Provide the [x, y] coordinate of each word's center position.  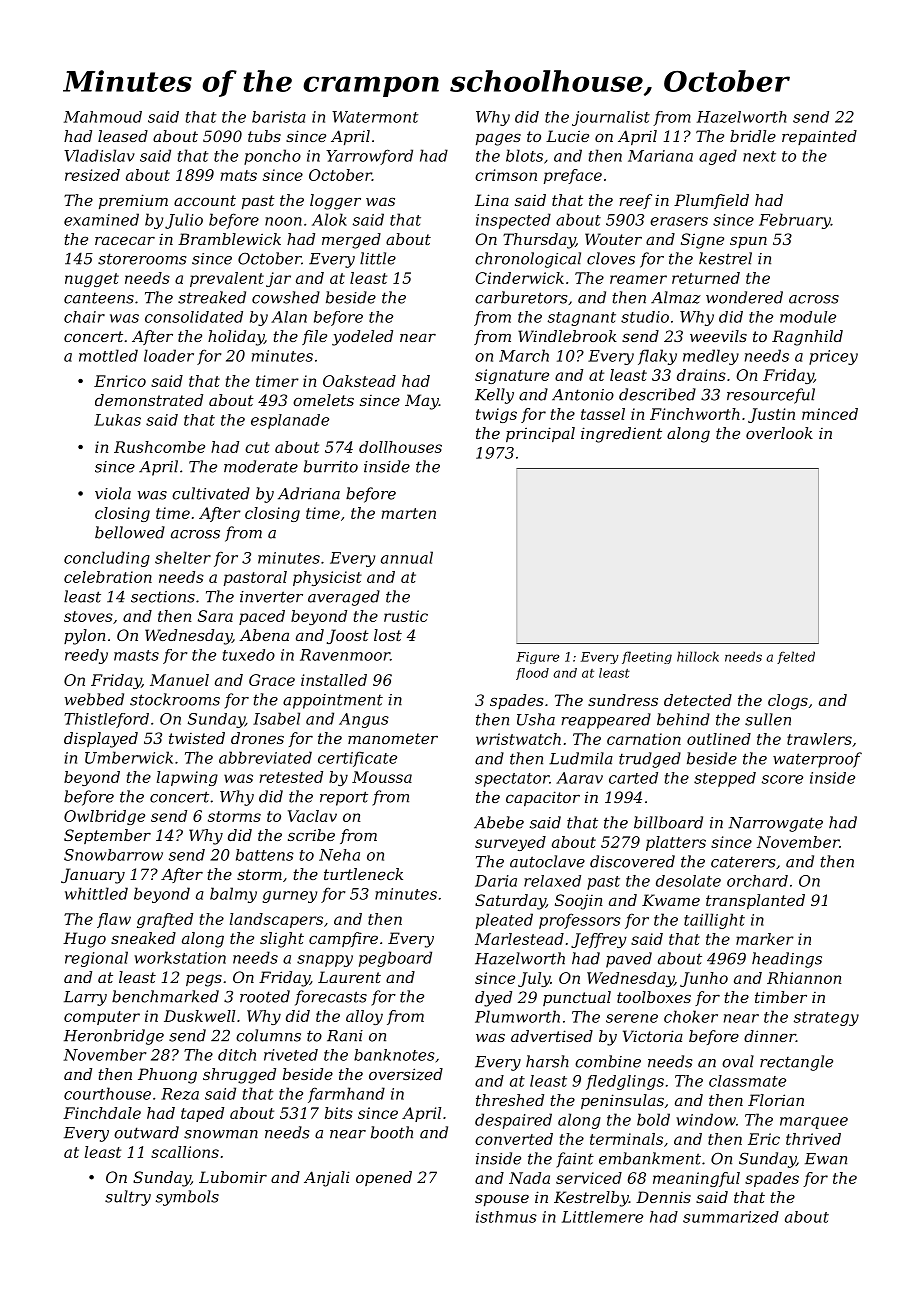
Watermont [375, 117]
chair [84, 317]
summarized [731, 1217]
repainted [819, 137]
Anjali [327, 1179]
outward [146, 1132]
